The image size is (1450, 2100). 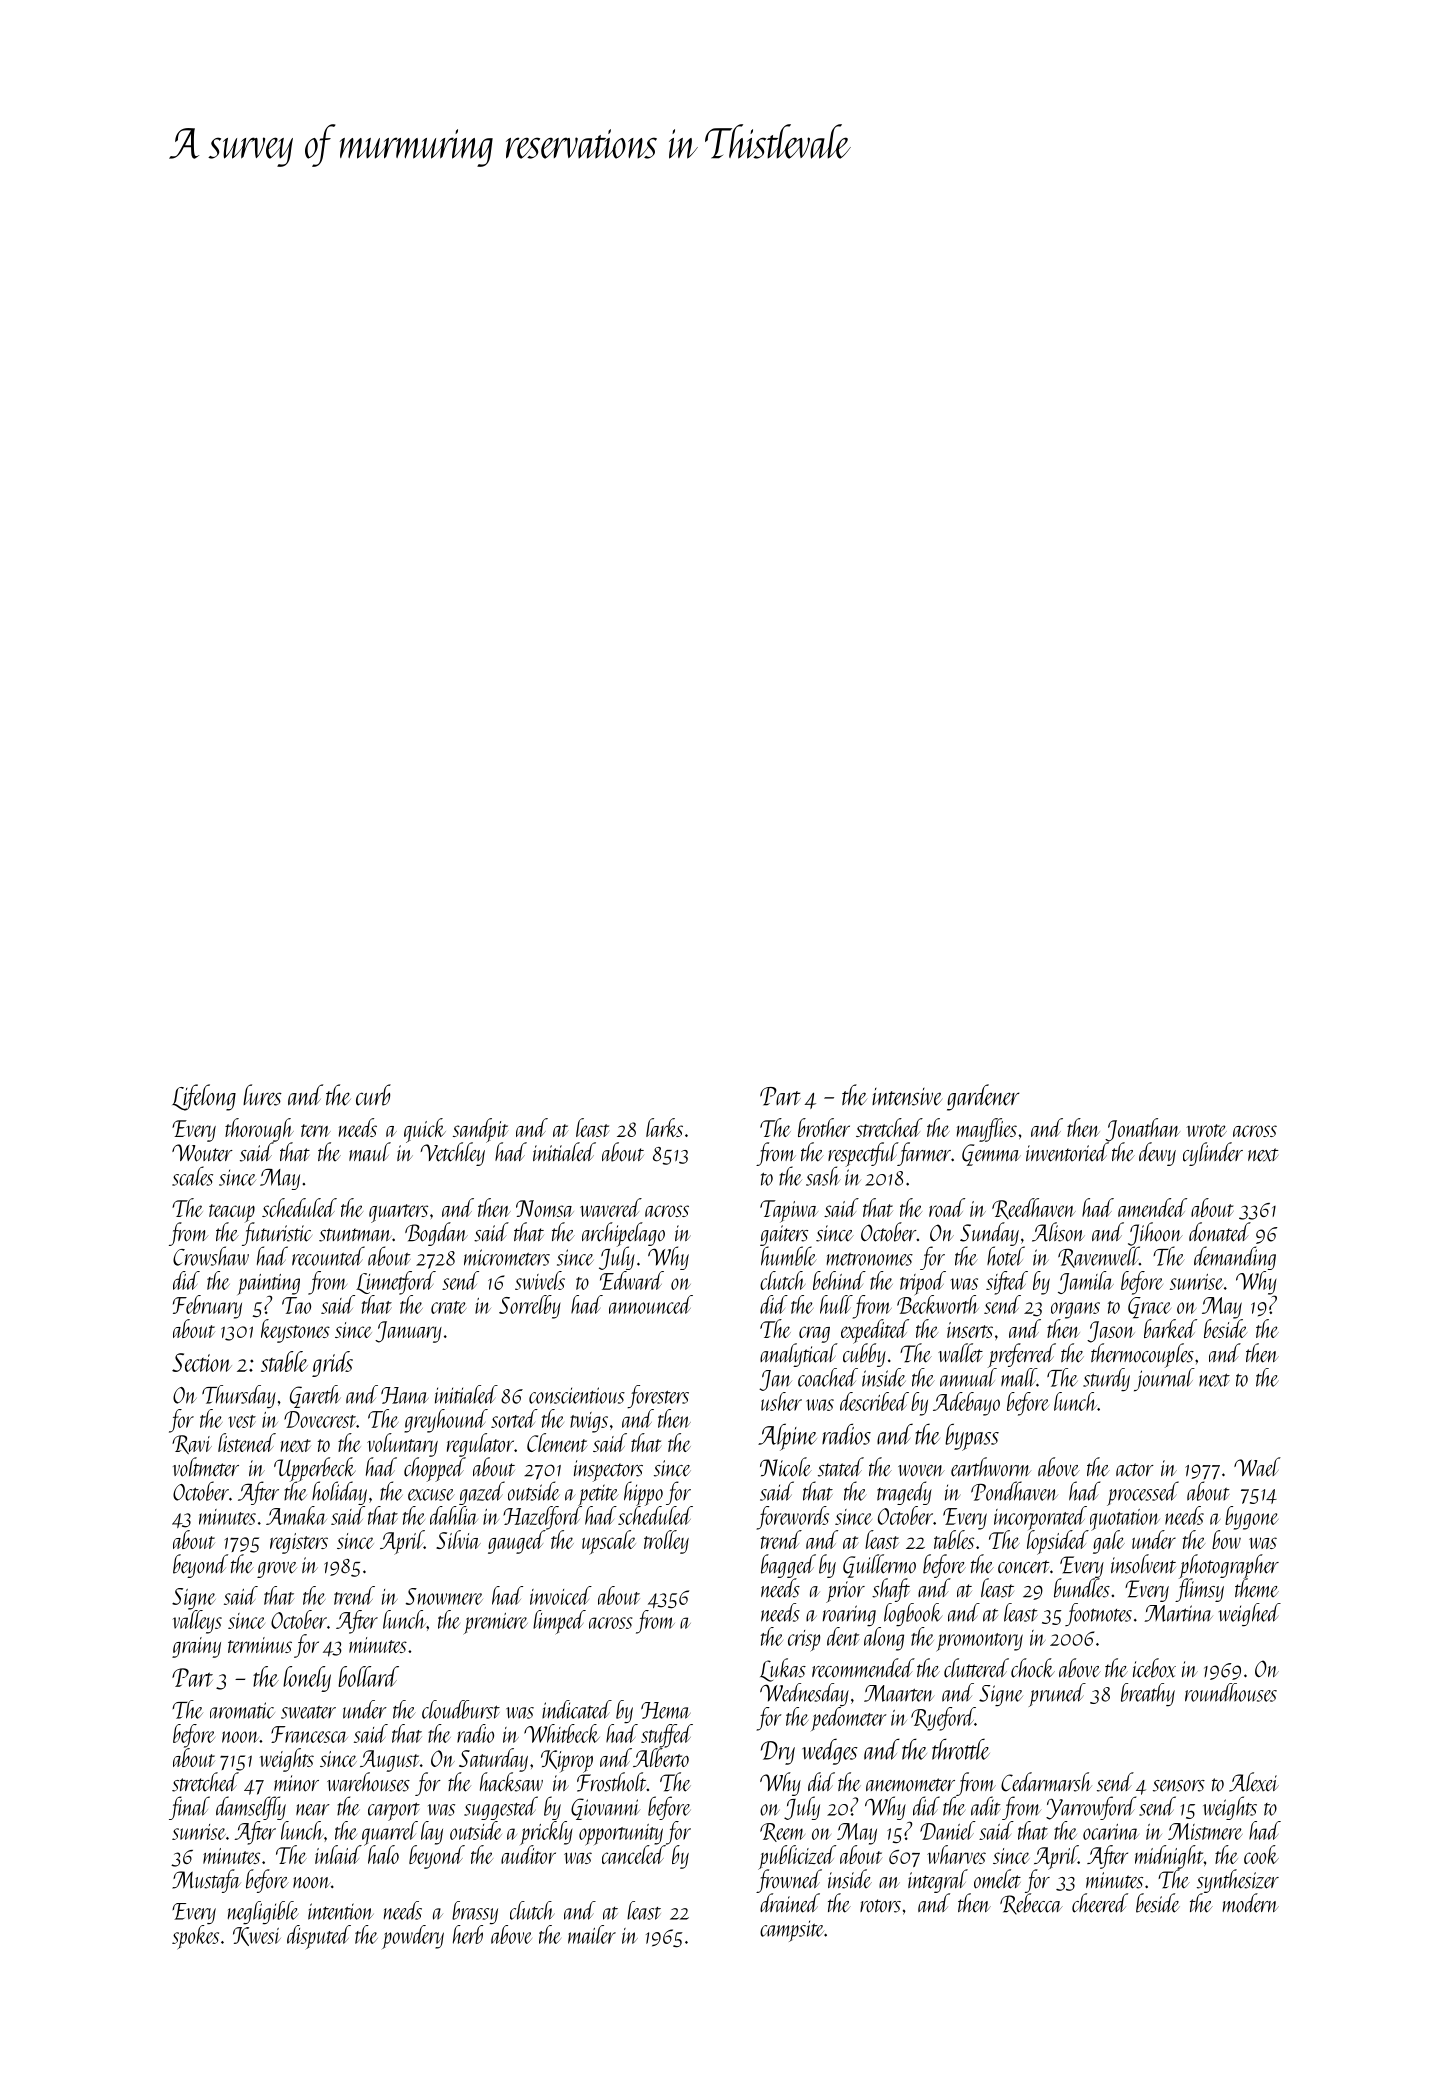 What do you see at coordinates (983, 1097) in the screenshot?
I see `gardener` at bounding box center [983, 1097].
